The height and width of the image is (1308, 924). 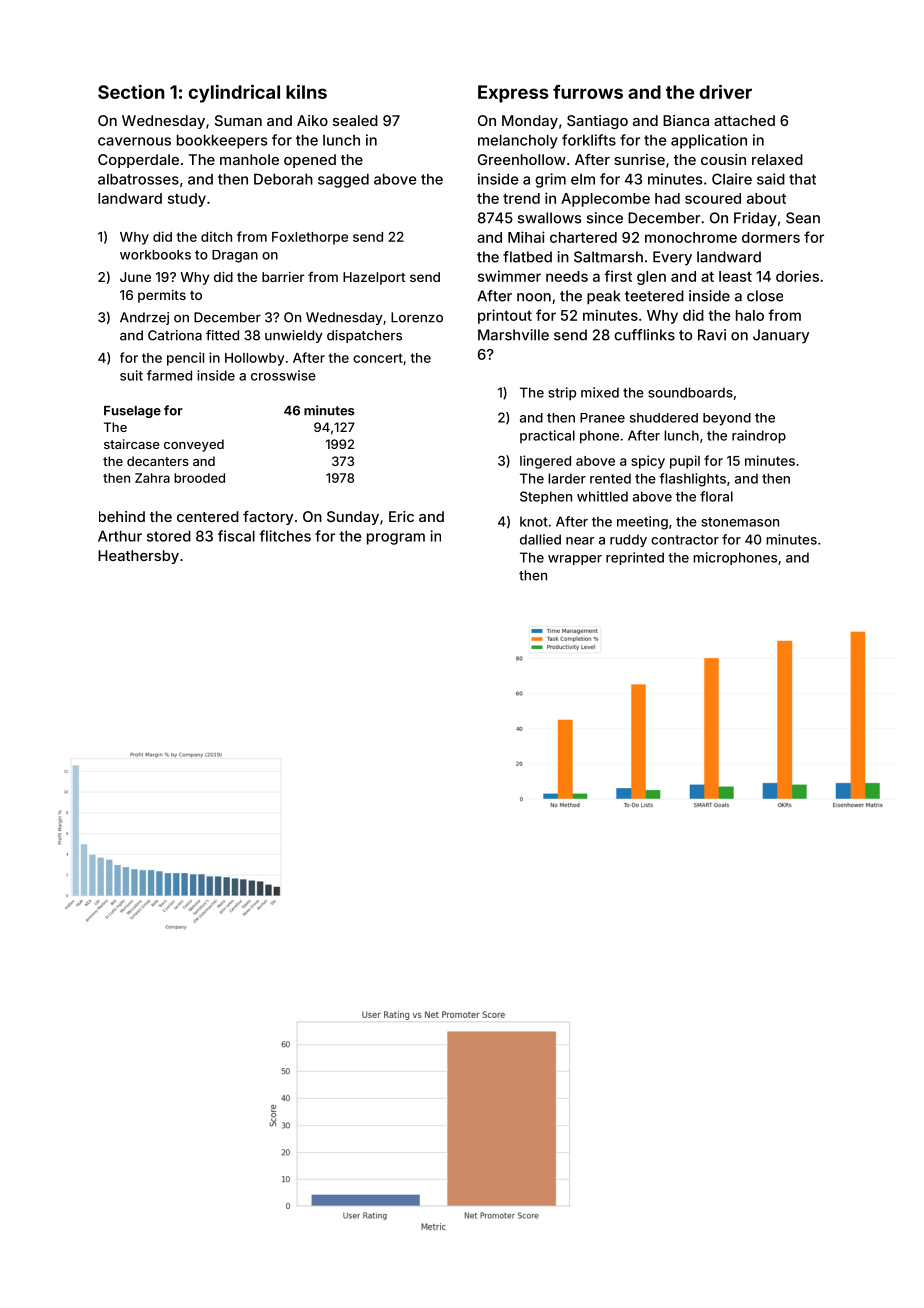 What do you see at coordinates (185, 359) in the image?
I see `pencil` at bounding box center [185, 359].
